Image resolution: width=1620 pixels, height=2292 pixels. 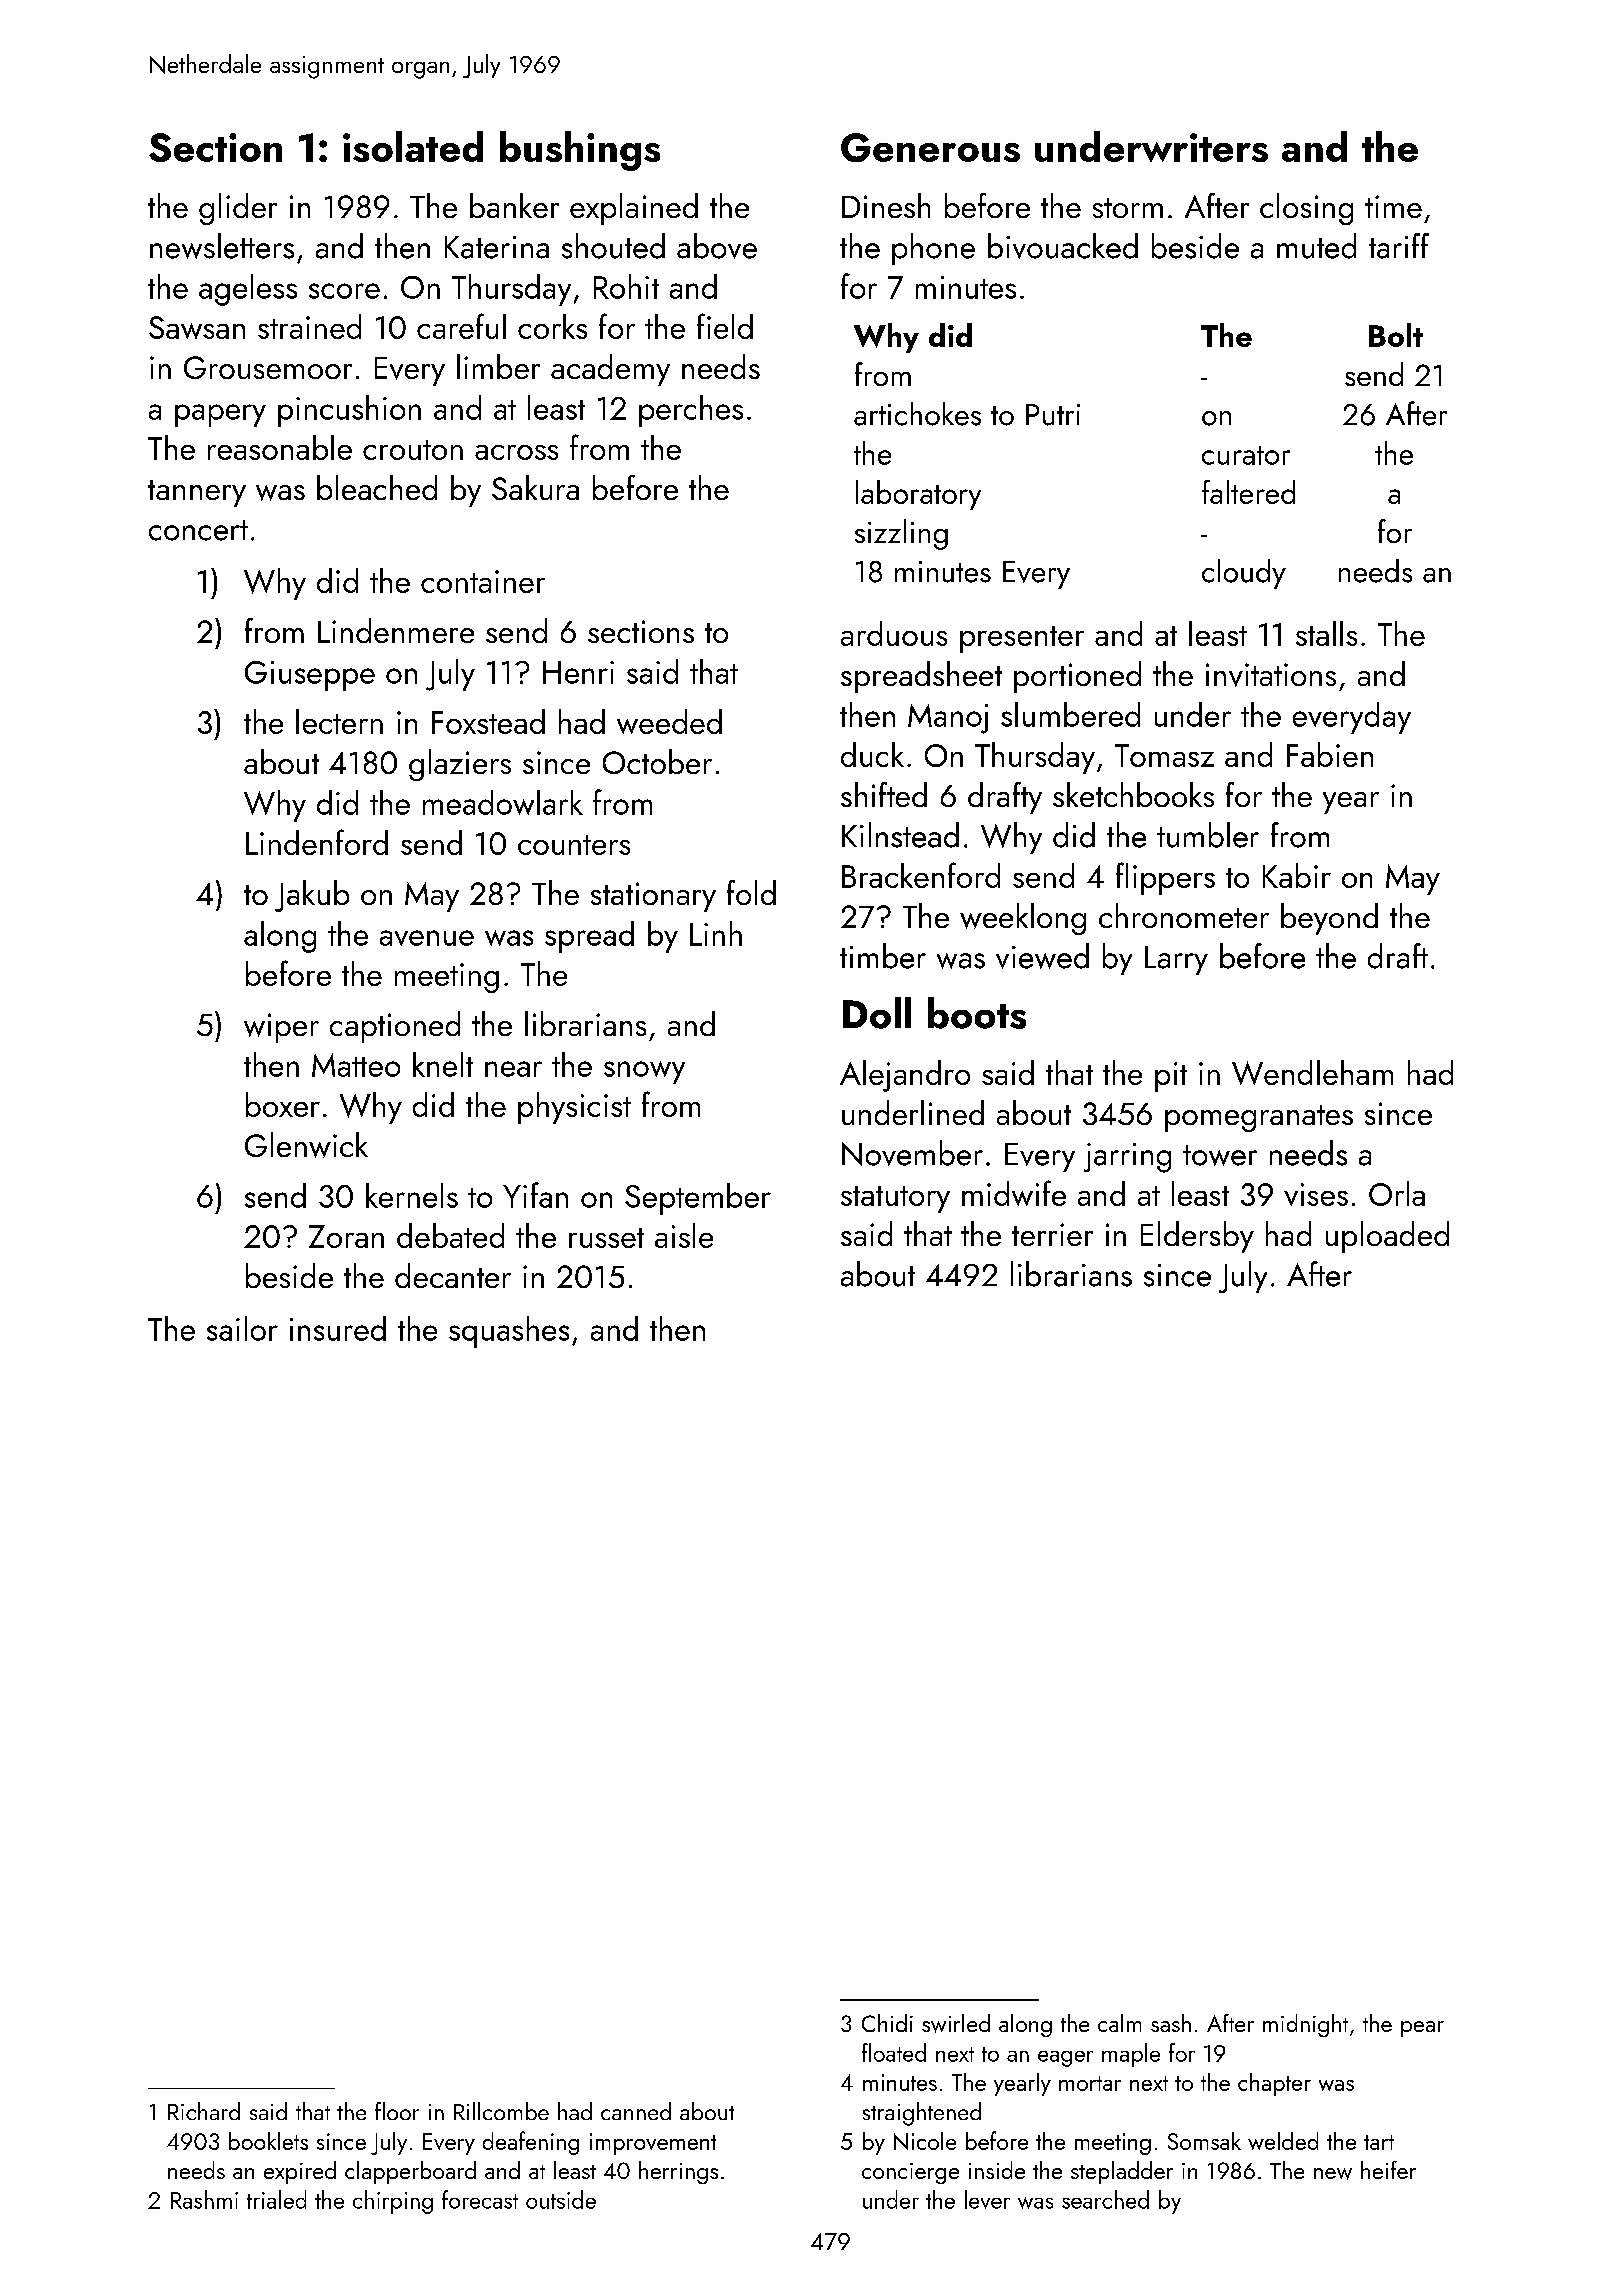 What do you see at coordinates (1248, 492) in the page?
I see `faltered` at bounding box center [1248, 492].
